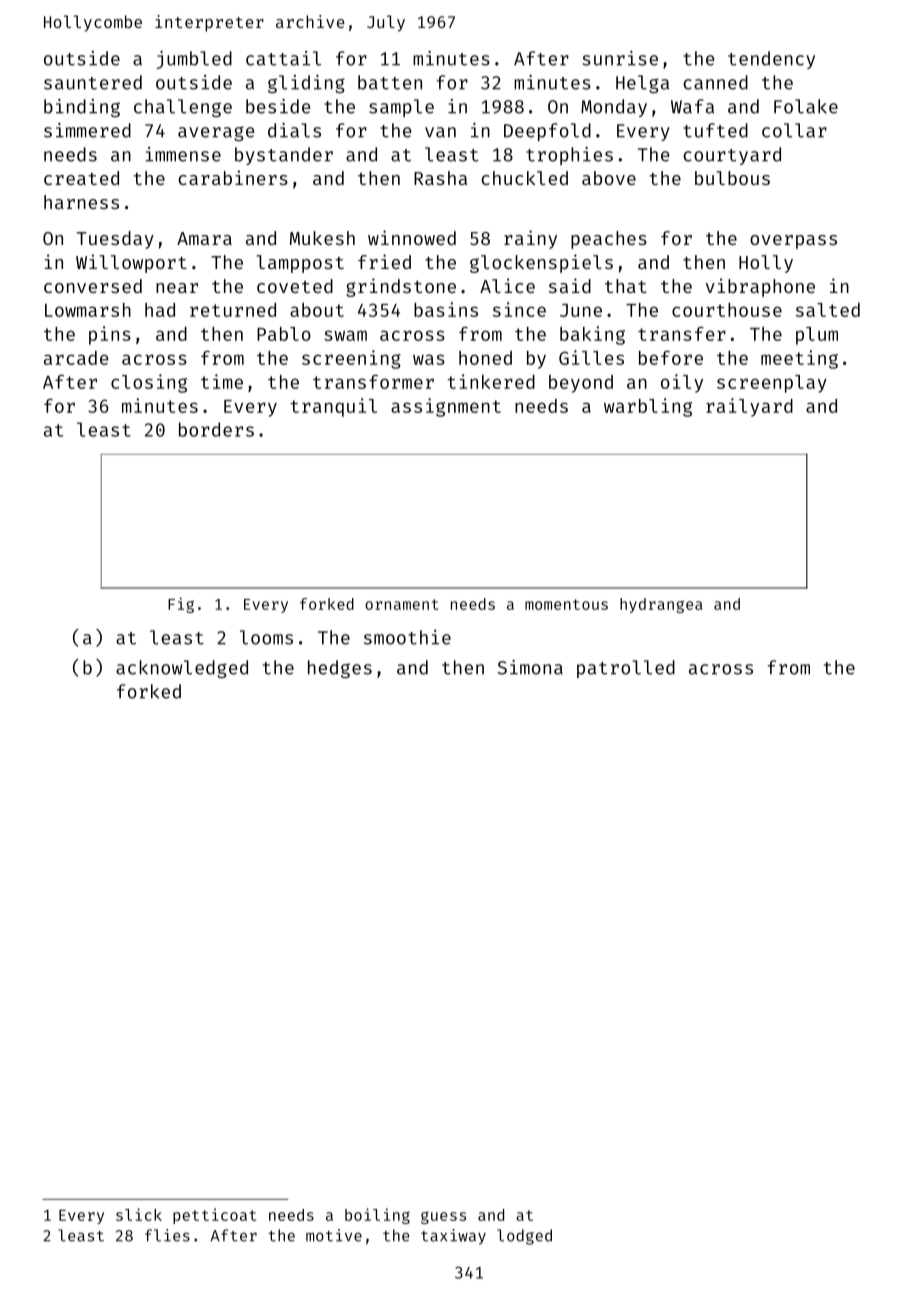 This image has width=908, height=1316. I want to click on sunrise, so click(620, 58).
